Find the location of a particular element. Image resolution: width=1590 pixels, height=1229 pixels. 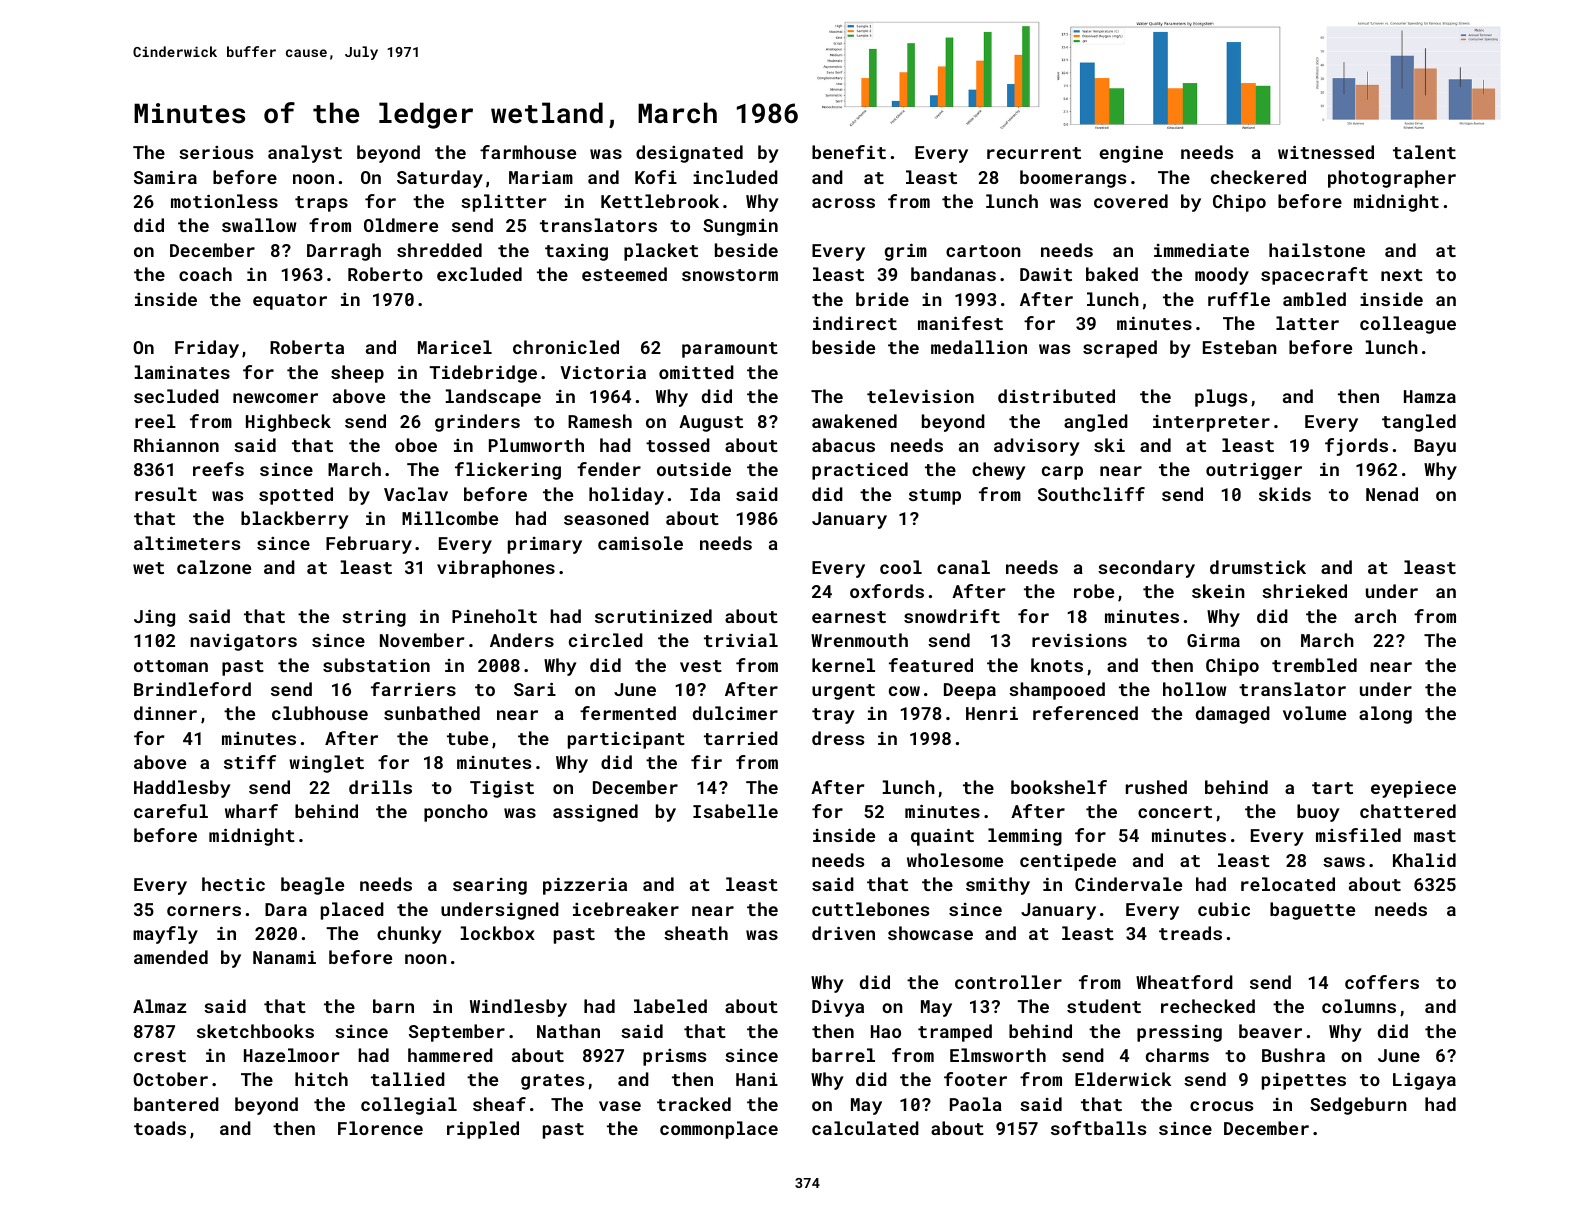

farmhouse is located at coordinates (528, 152).
